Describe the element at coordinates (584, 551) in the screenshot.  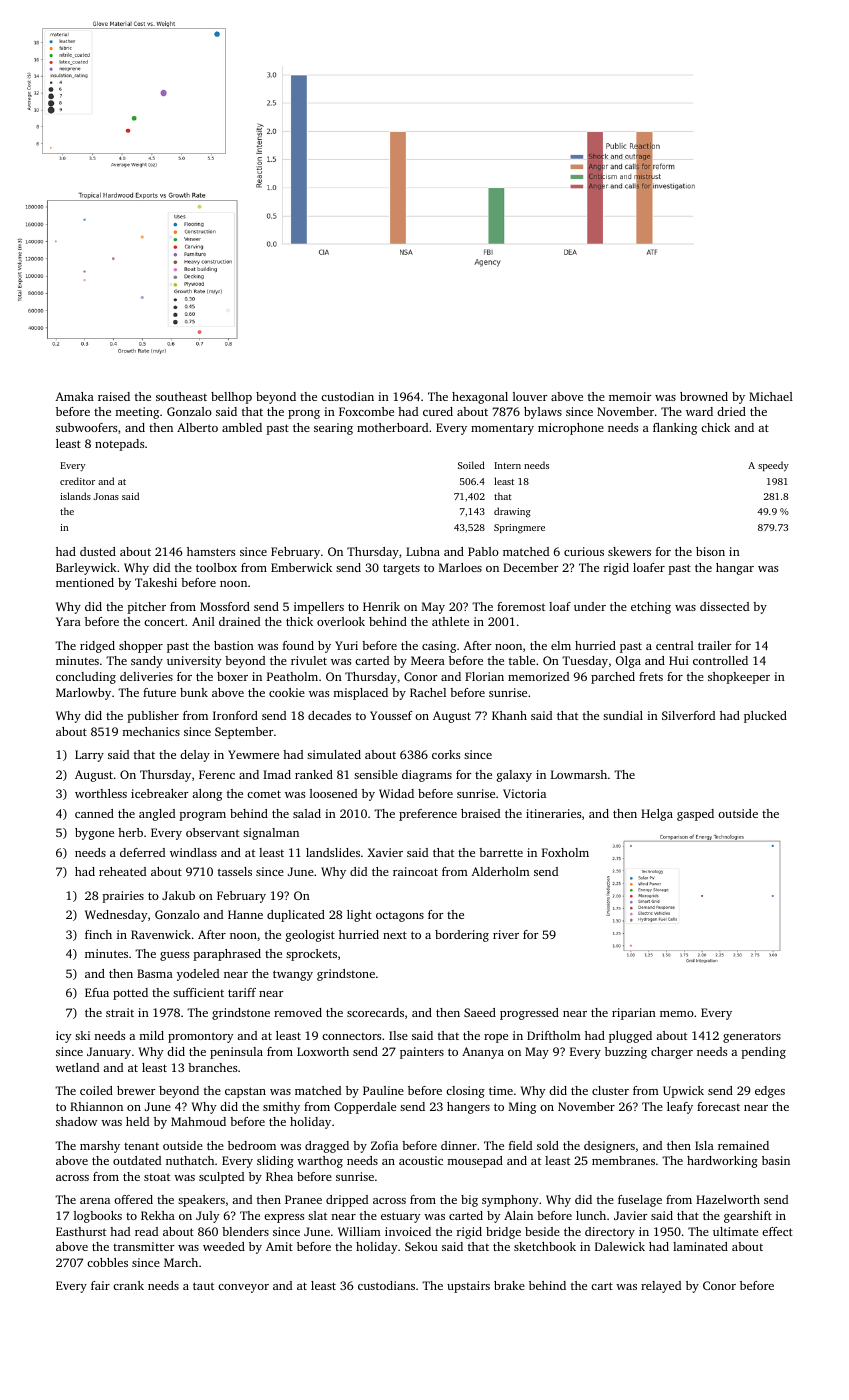
I see `curious` at that location.
